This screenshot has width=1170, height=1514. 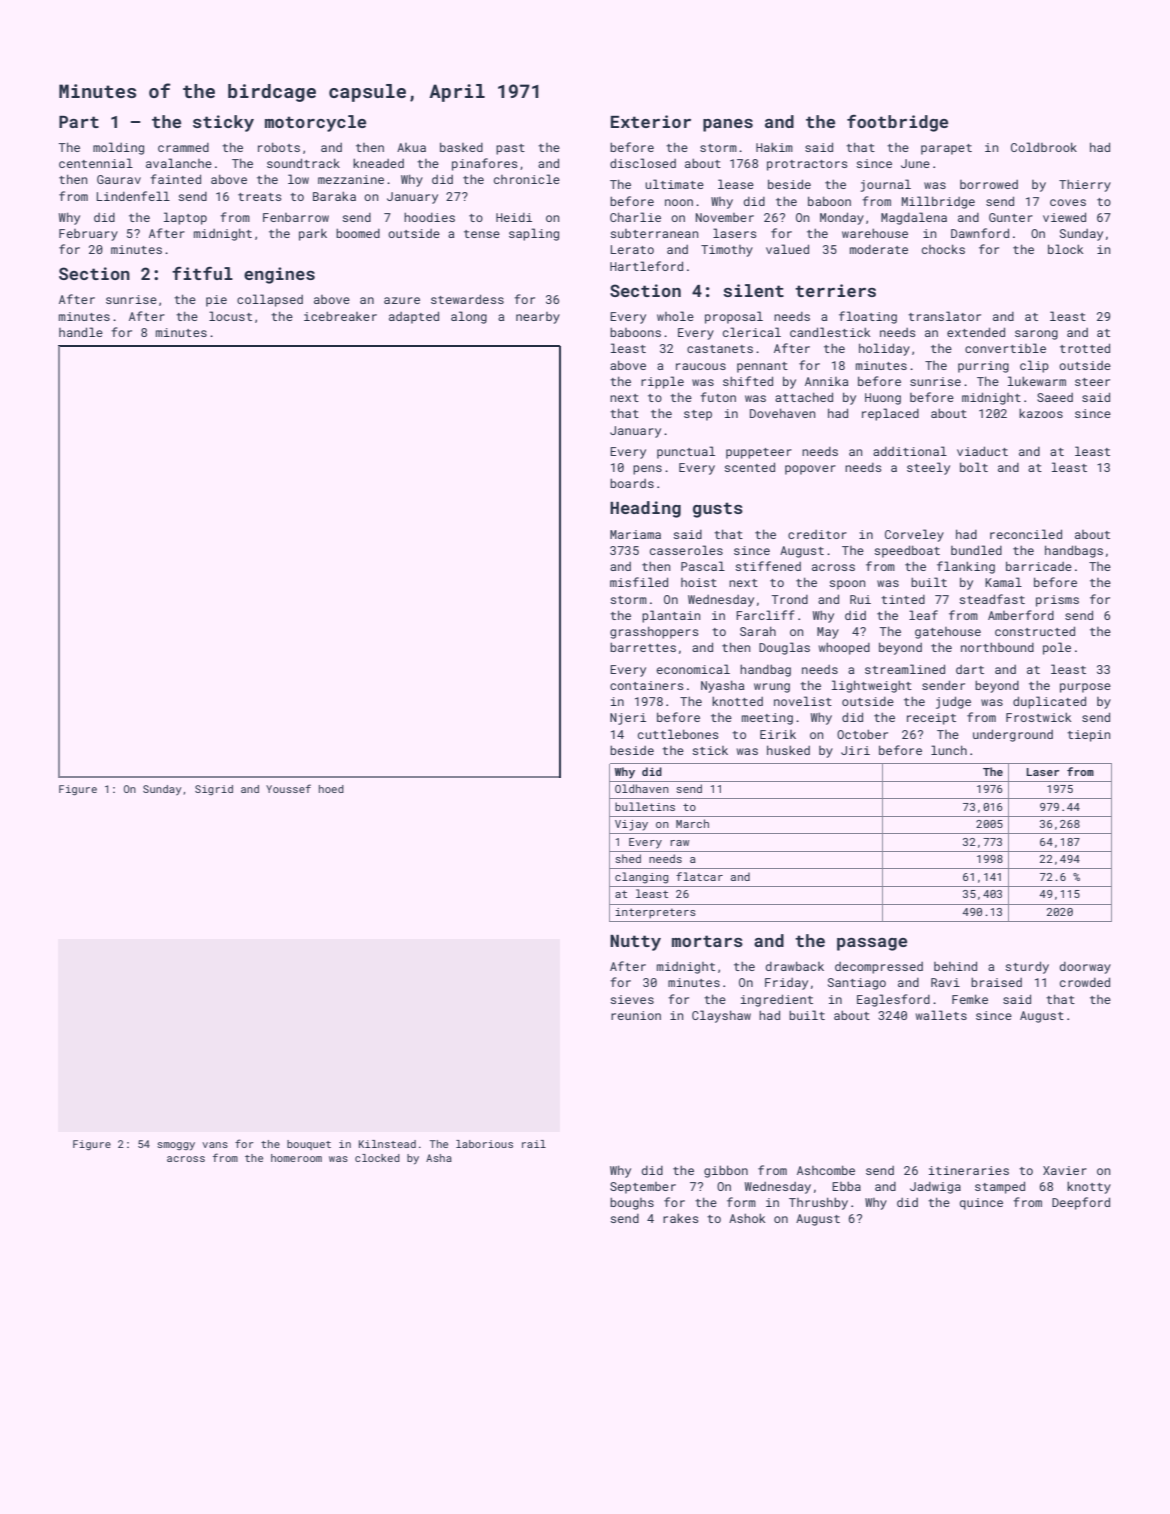 I want to click on Kilnstead, so click(x=387, y=1144).
